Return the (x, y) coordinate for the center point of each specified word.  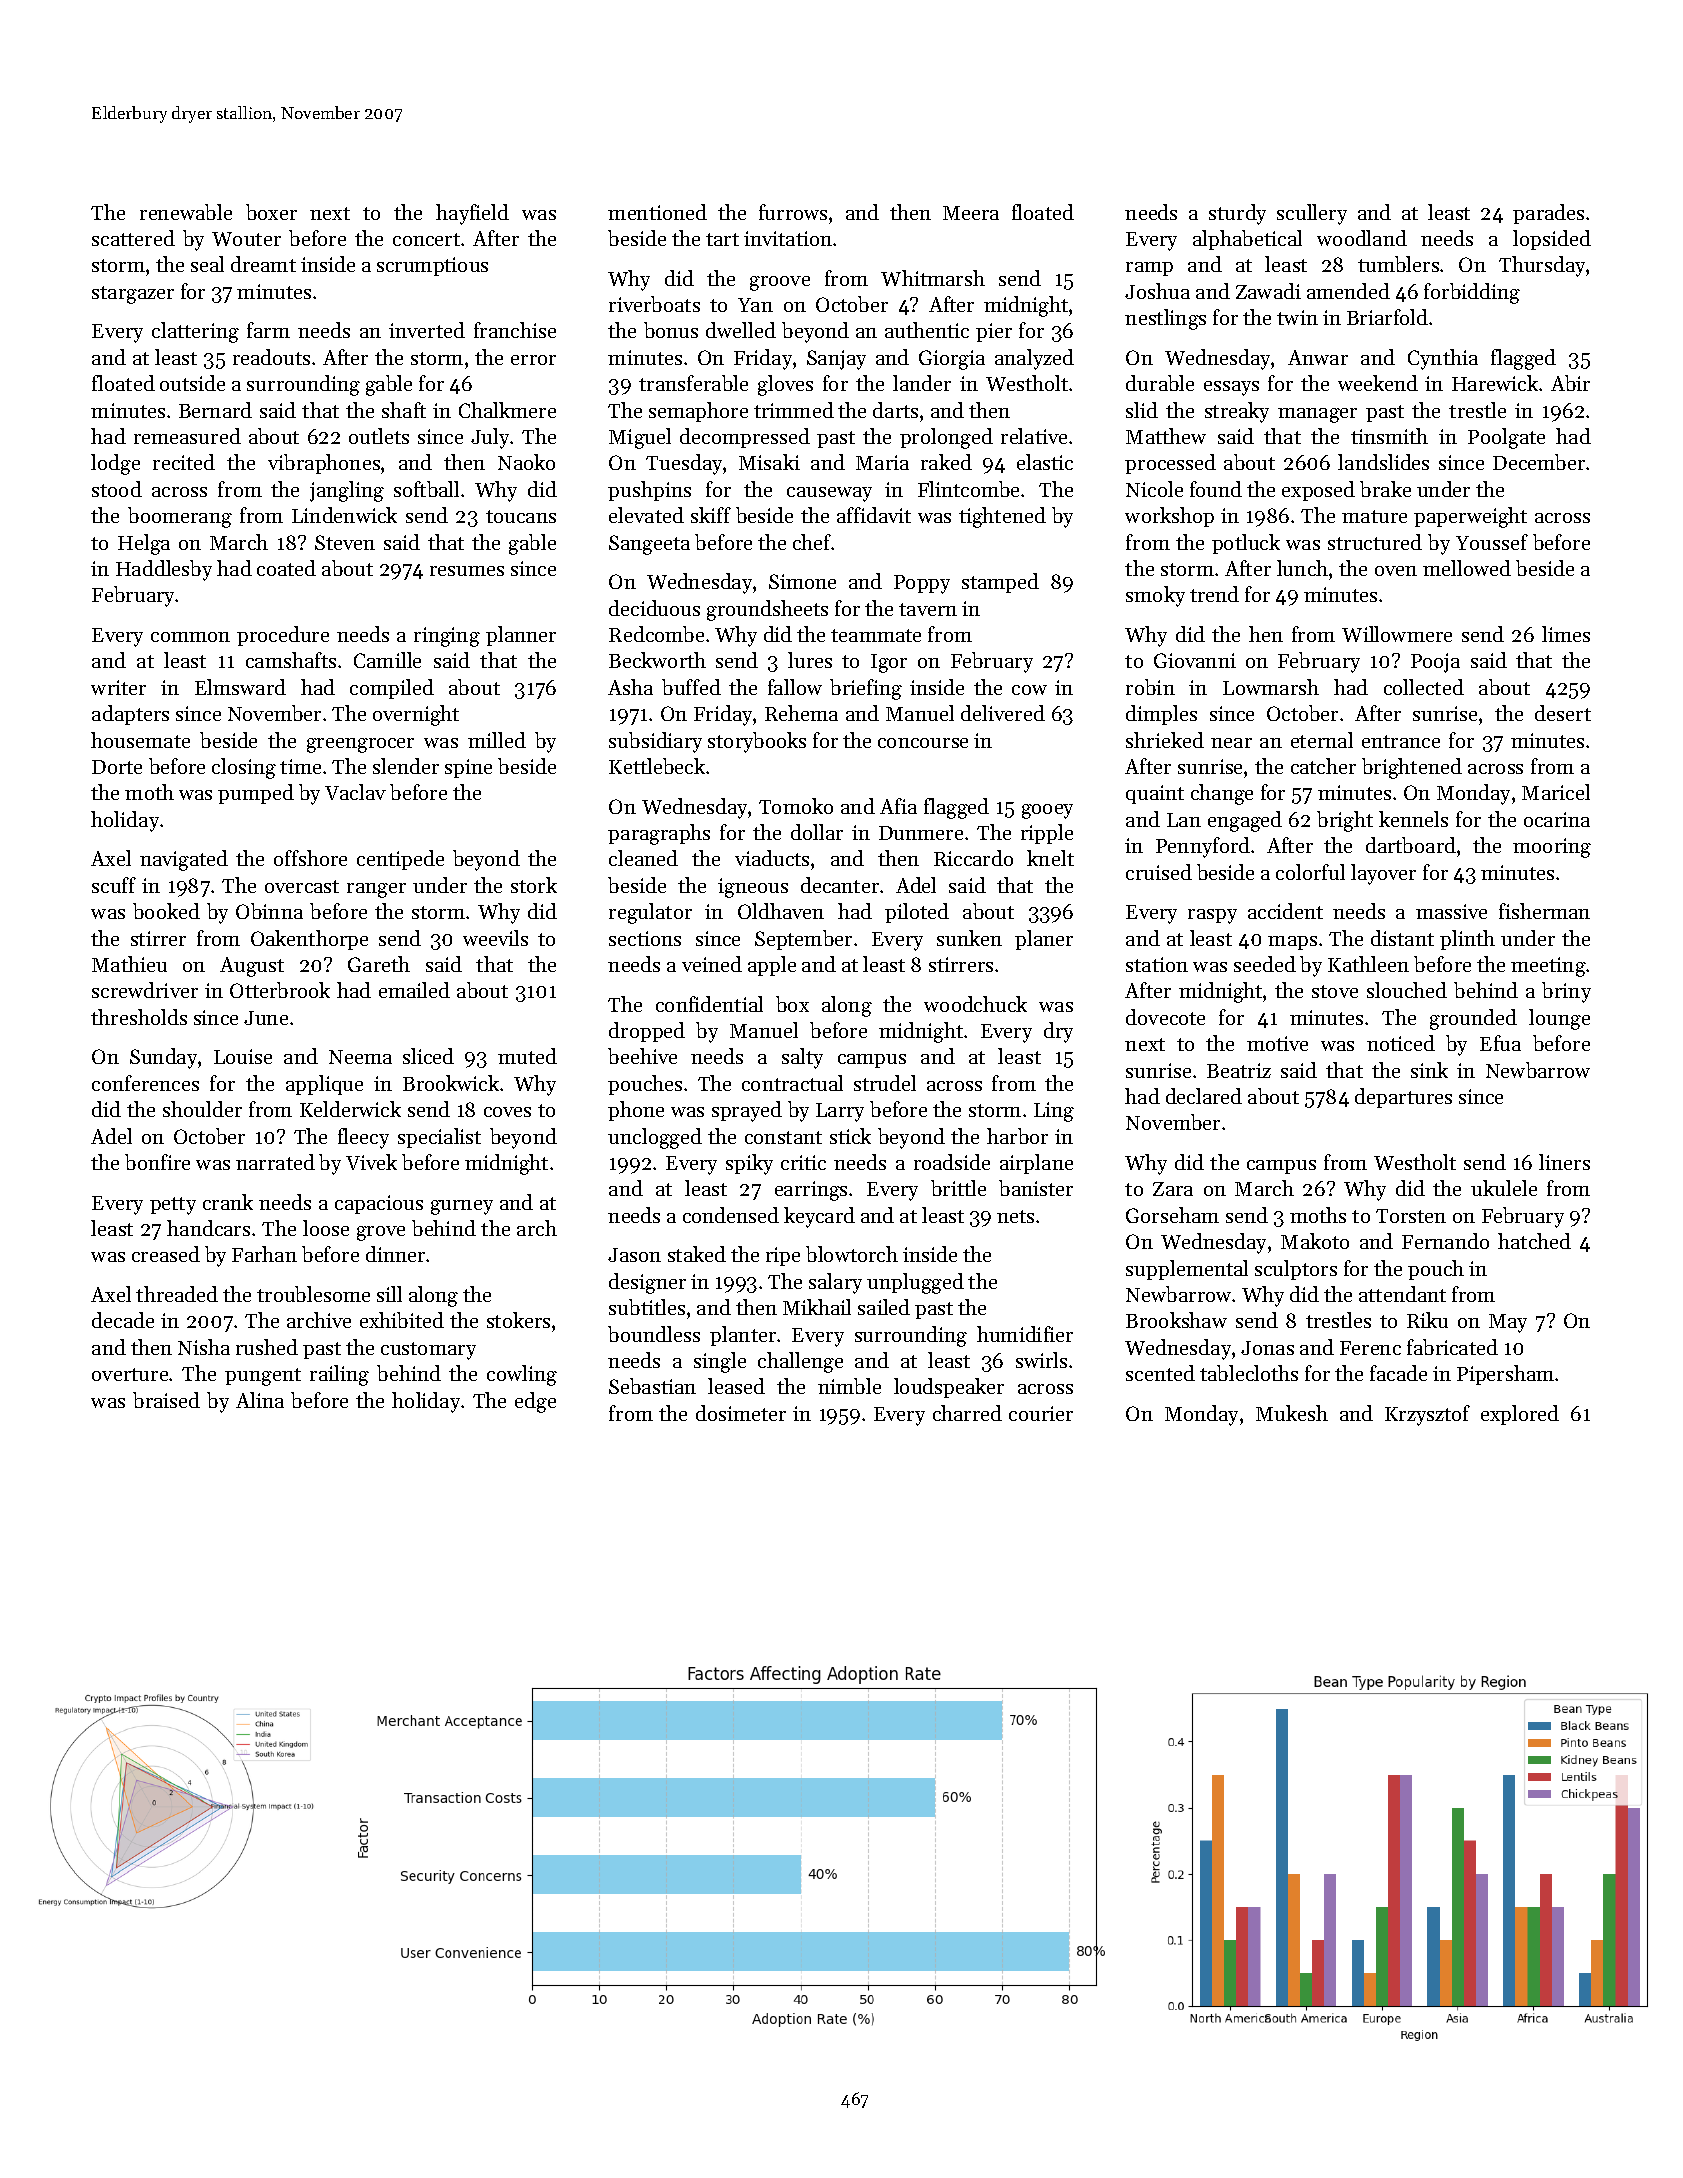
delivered (1003, 713)
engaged (1245, 821)
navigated (184, 860)
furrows (793, 212)
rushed (267, 1347)
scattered (133, 238)
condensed (731, 1215)
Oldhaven (781, 911)
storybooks (757, 742)
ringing (447, 637)
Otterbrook (280, 990)
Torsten (1411, 1216)
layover (1383, 874)
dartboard (1411, 845)
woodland (1362, 238)
